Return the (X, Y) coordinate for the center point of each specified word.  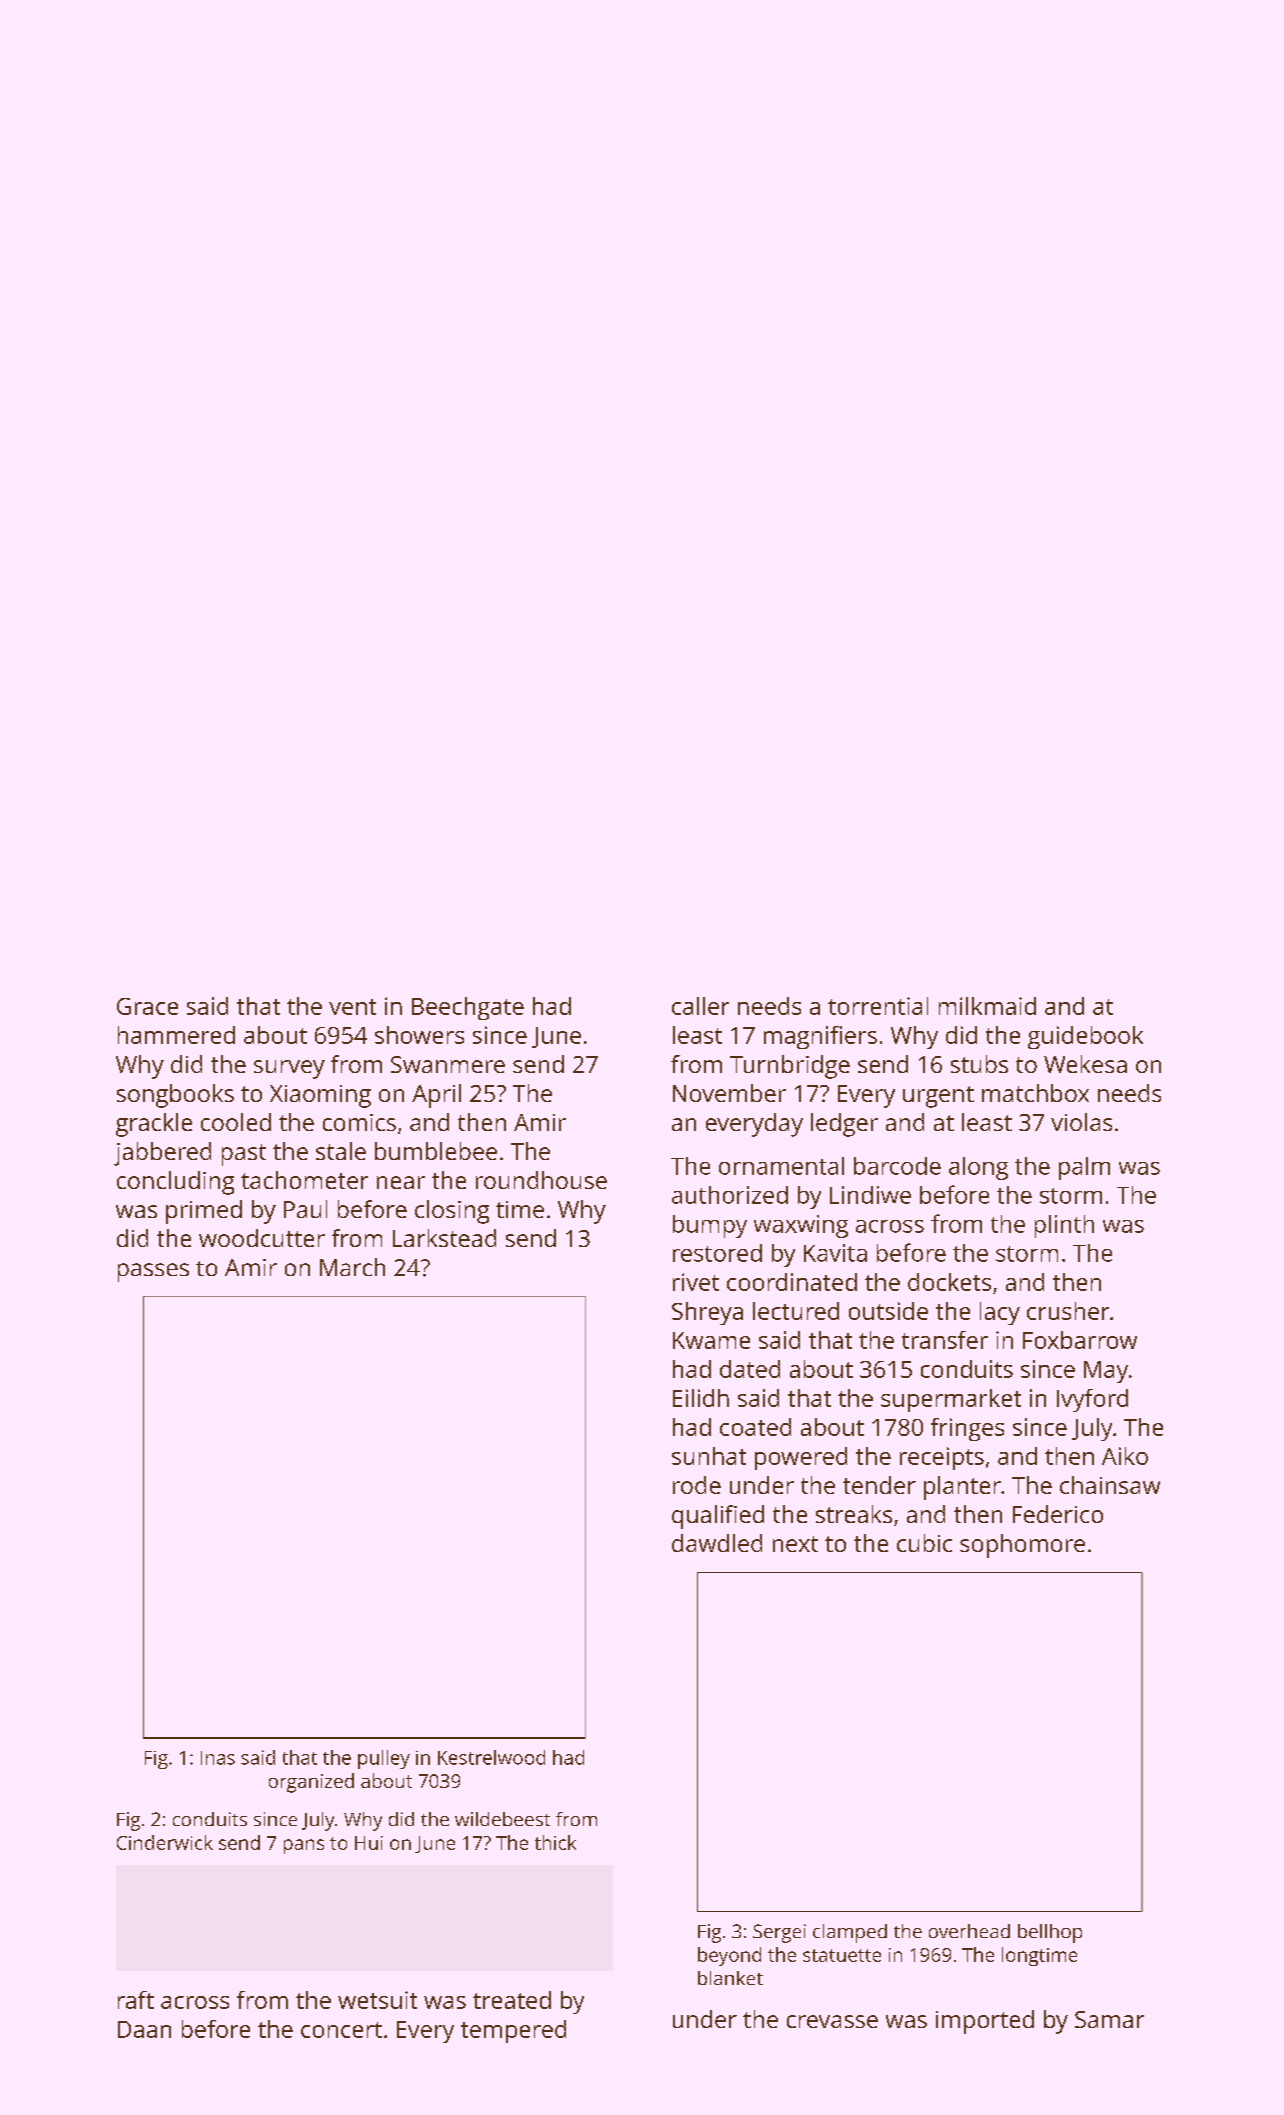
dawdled (717, 1543)
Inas (218, 1758)
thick (555, 1842)
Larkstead (444, 1238)
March (352, 1267)
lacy (1000, 1313)
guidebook (1085, 1037)
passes (153, 1272)
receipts (942, 1458)
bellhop (1050, 1933)
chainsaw (1110, 1485)
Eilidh (701, 1398)
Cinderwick (165, 1842)
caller (700, 1006)
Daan (144, 2029)
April (436, 1096)
